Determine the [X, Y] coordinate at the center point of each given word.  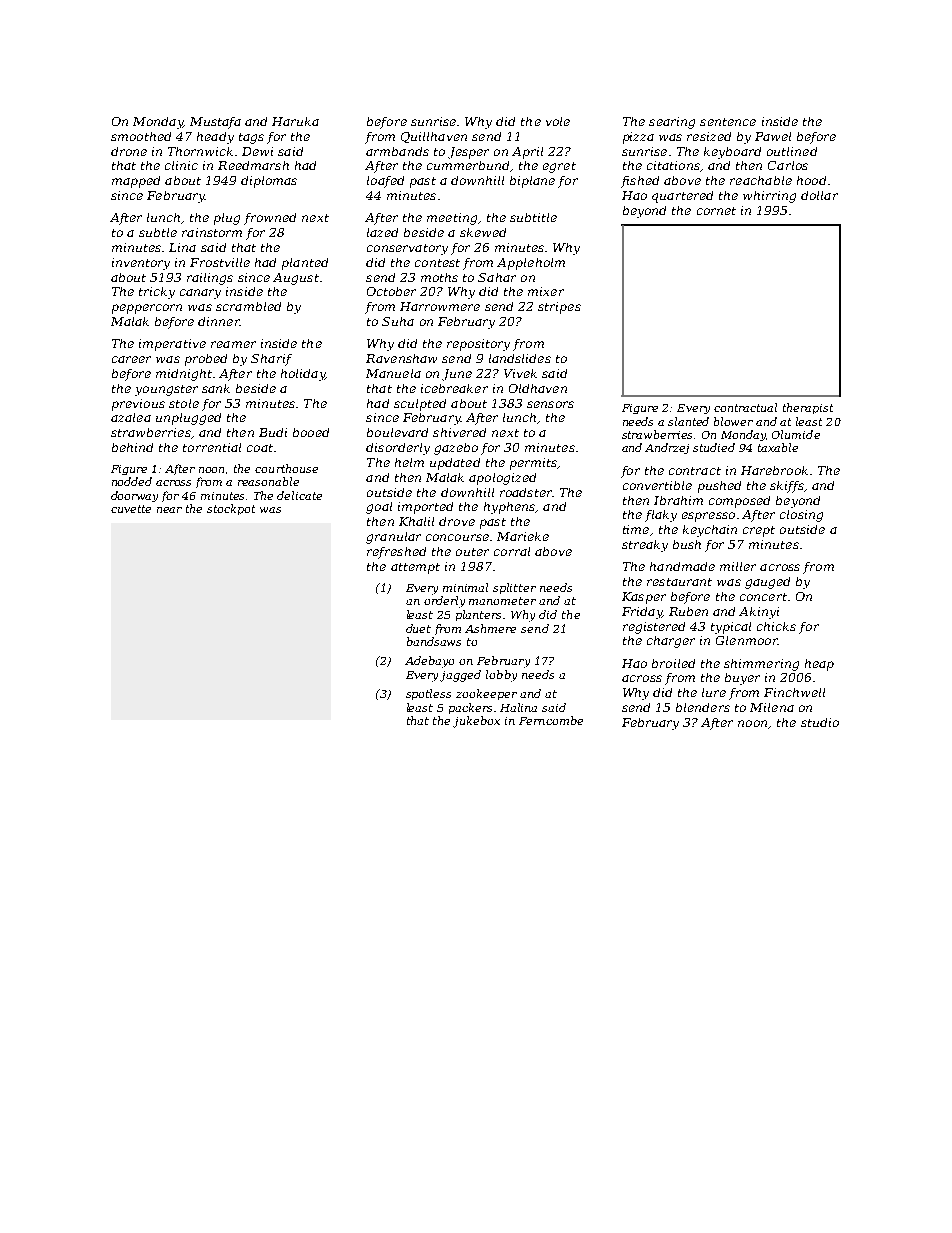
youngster [166, 390]
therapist [808, 408]
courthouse [286, 468]
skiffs [787, 487]
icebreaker [454, 388]
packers [470, 708]
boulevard [397, 432]
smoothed [141, 136]
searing [672, 123]
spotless [428, 694]
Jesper [468, 153]
